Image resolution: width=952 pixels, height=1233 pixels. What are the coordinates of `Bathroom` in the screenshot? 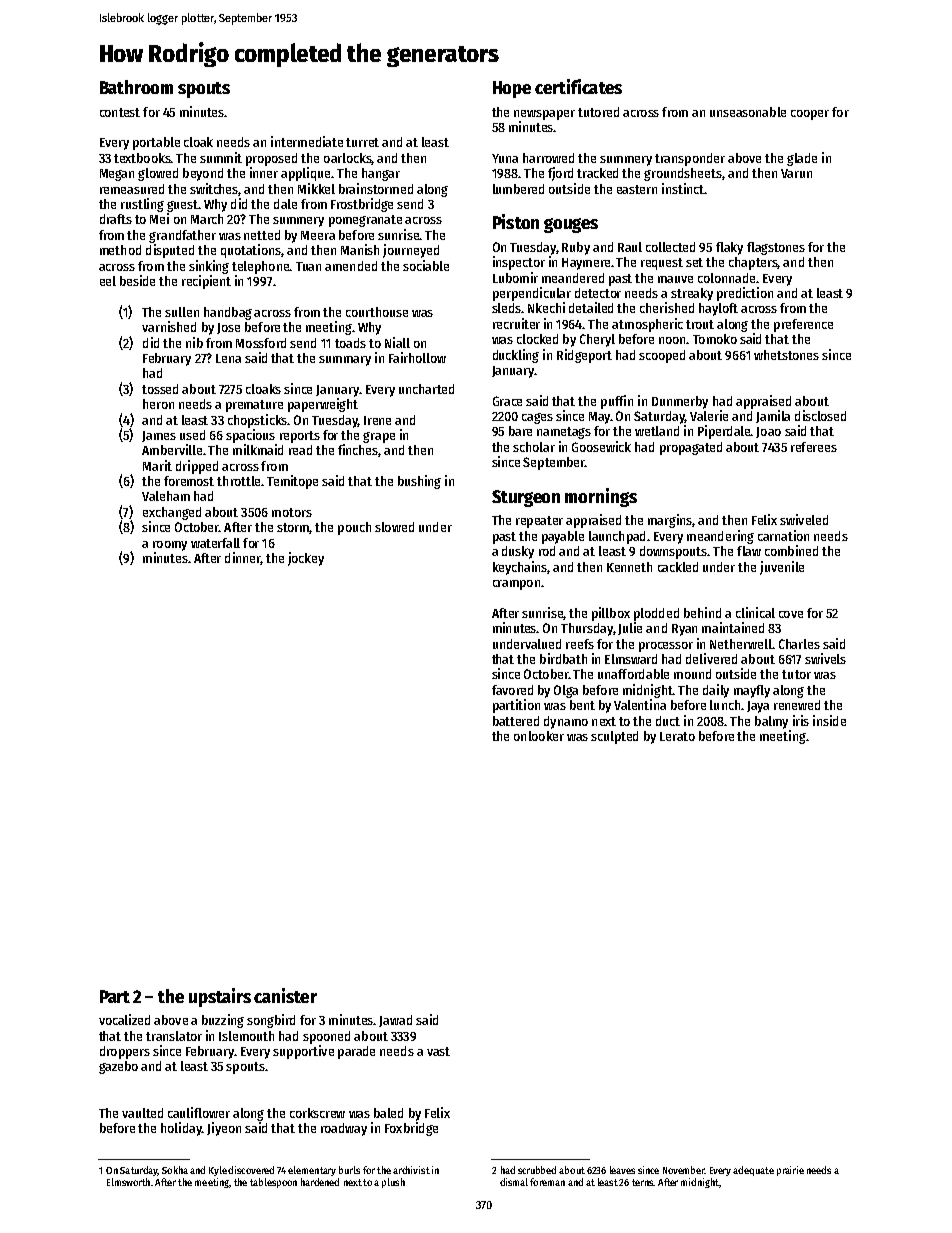 It's located at (136, 87).
